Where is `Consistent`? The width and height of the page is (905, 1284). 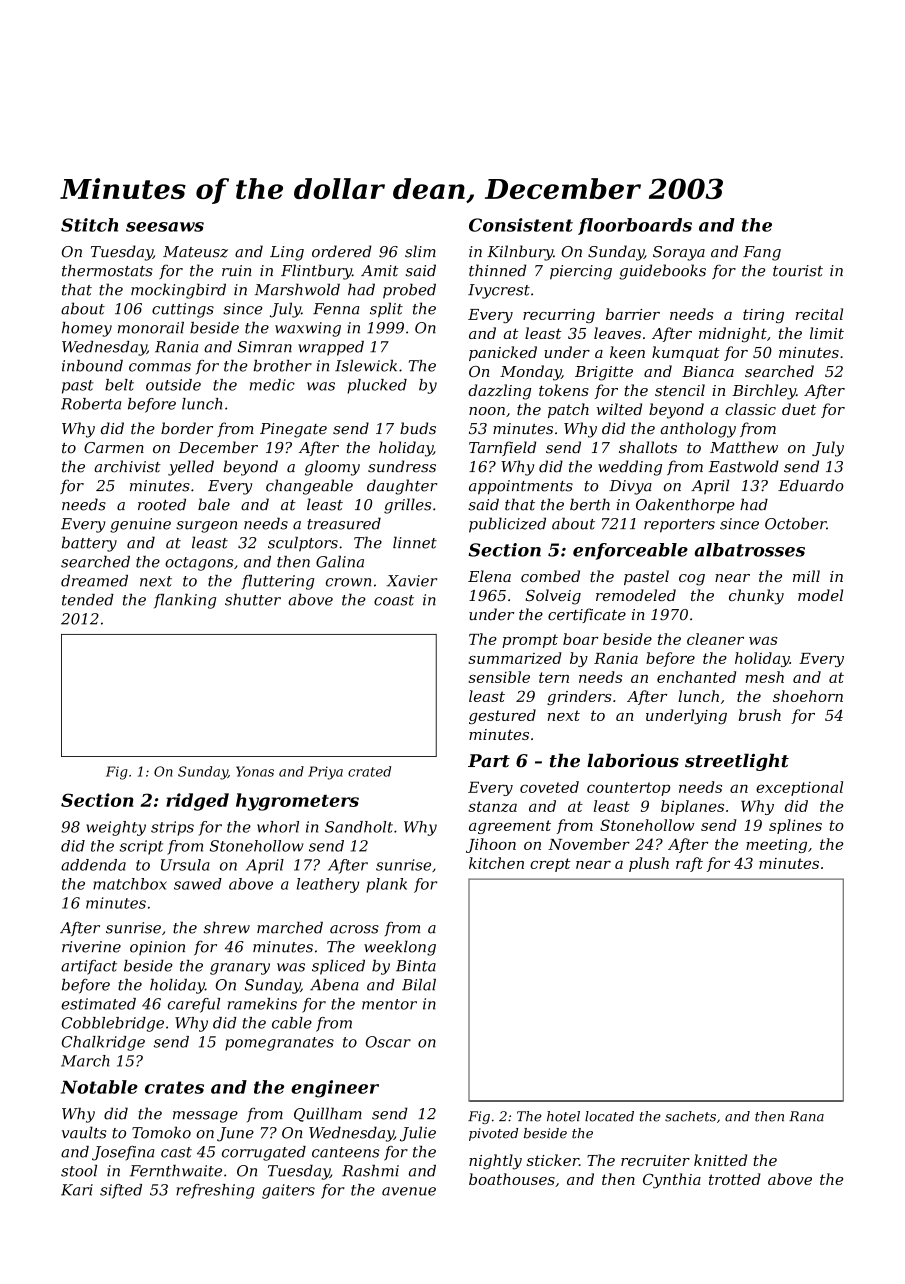
Consistent is located at coordinates (521, 225).
